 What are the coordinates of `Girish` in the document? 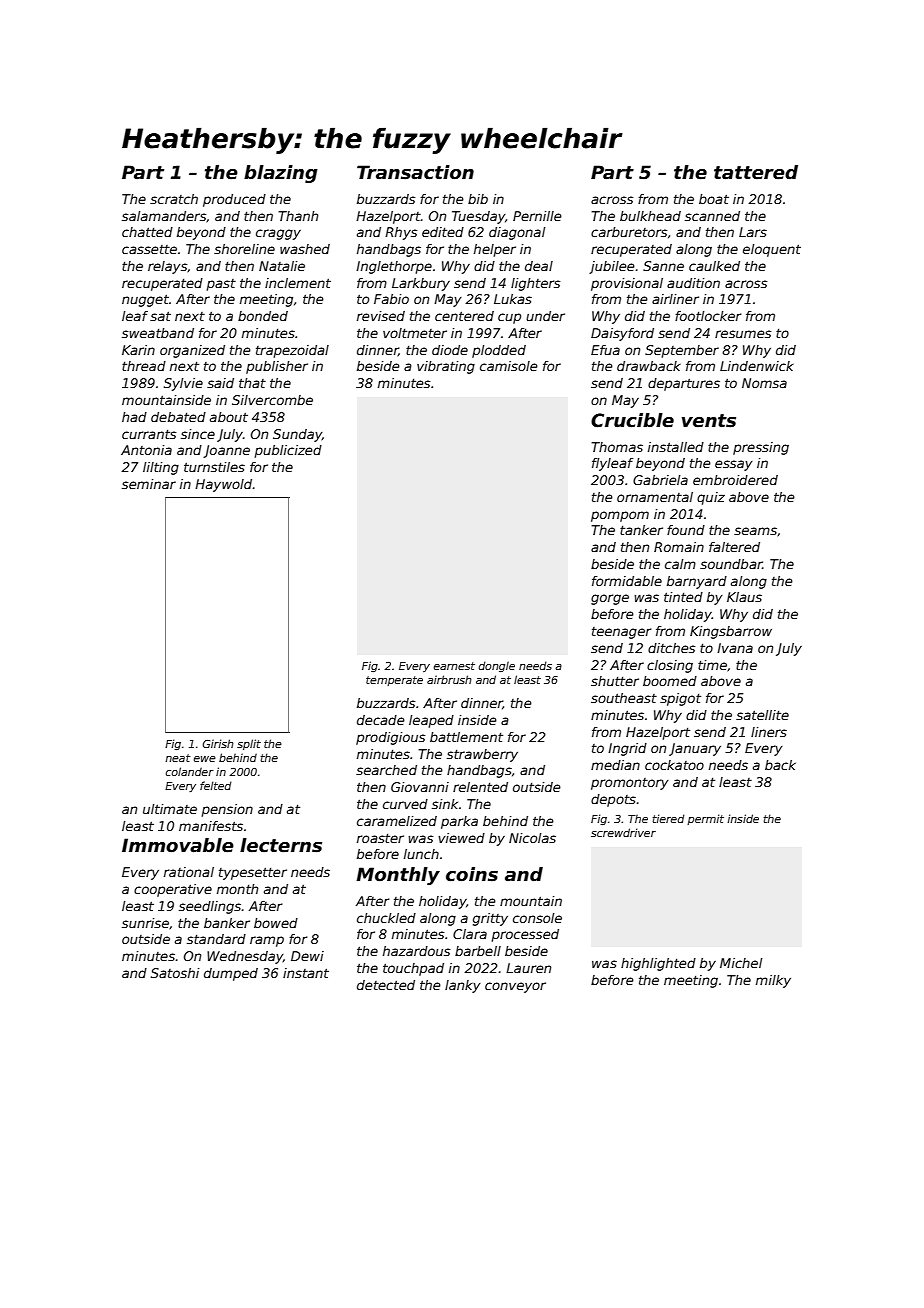 It's located at (218, 743).
